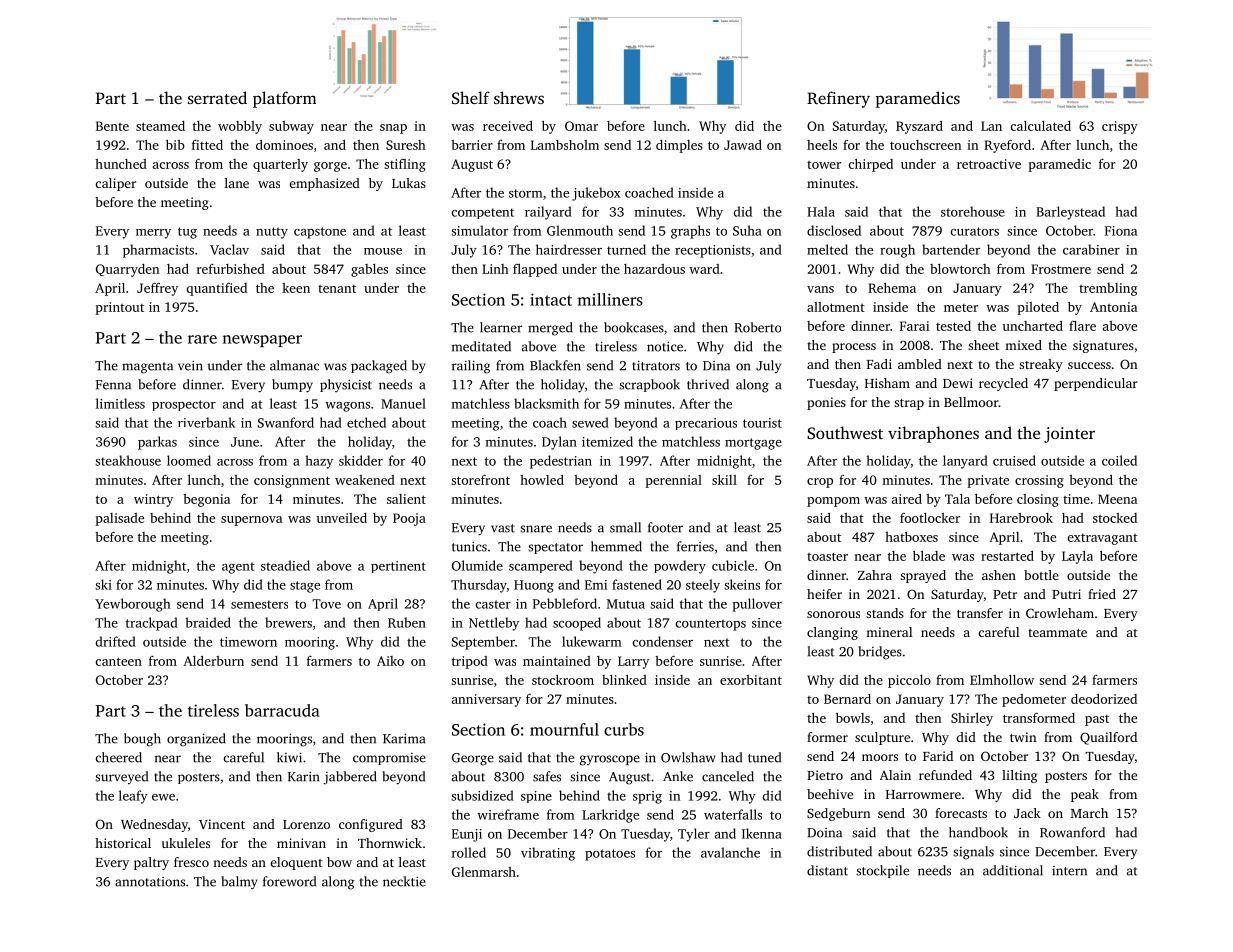  What do you see at coordinates (404, 881) in the page?
I see `necktie` at bounding box center [404, 881].
